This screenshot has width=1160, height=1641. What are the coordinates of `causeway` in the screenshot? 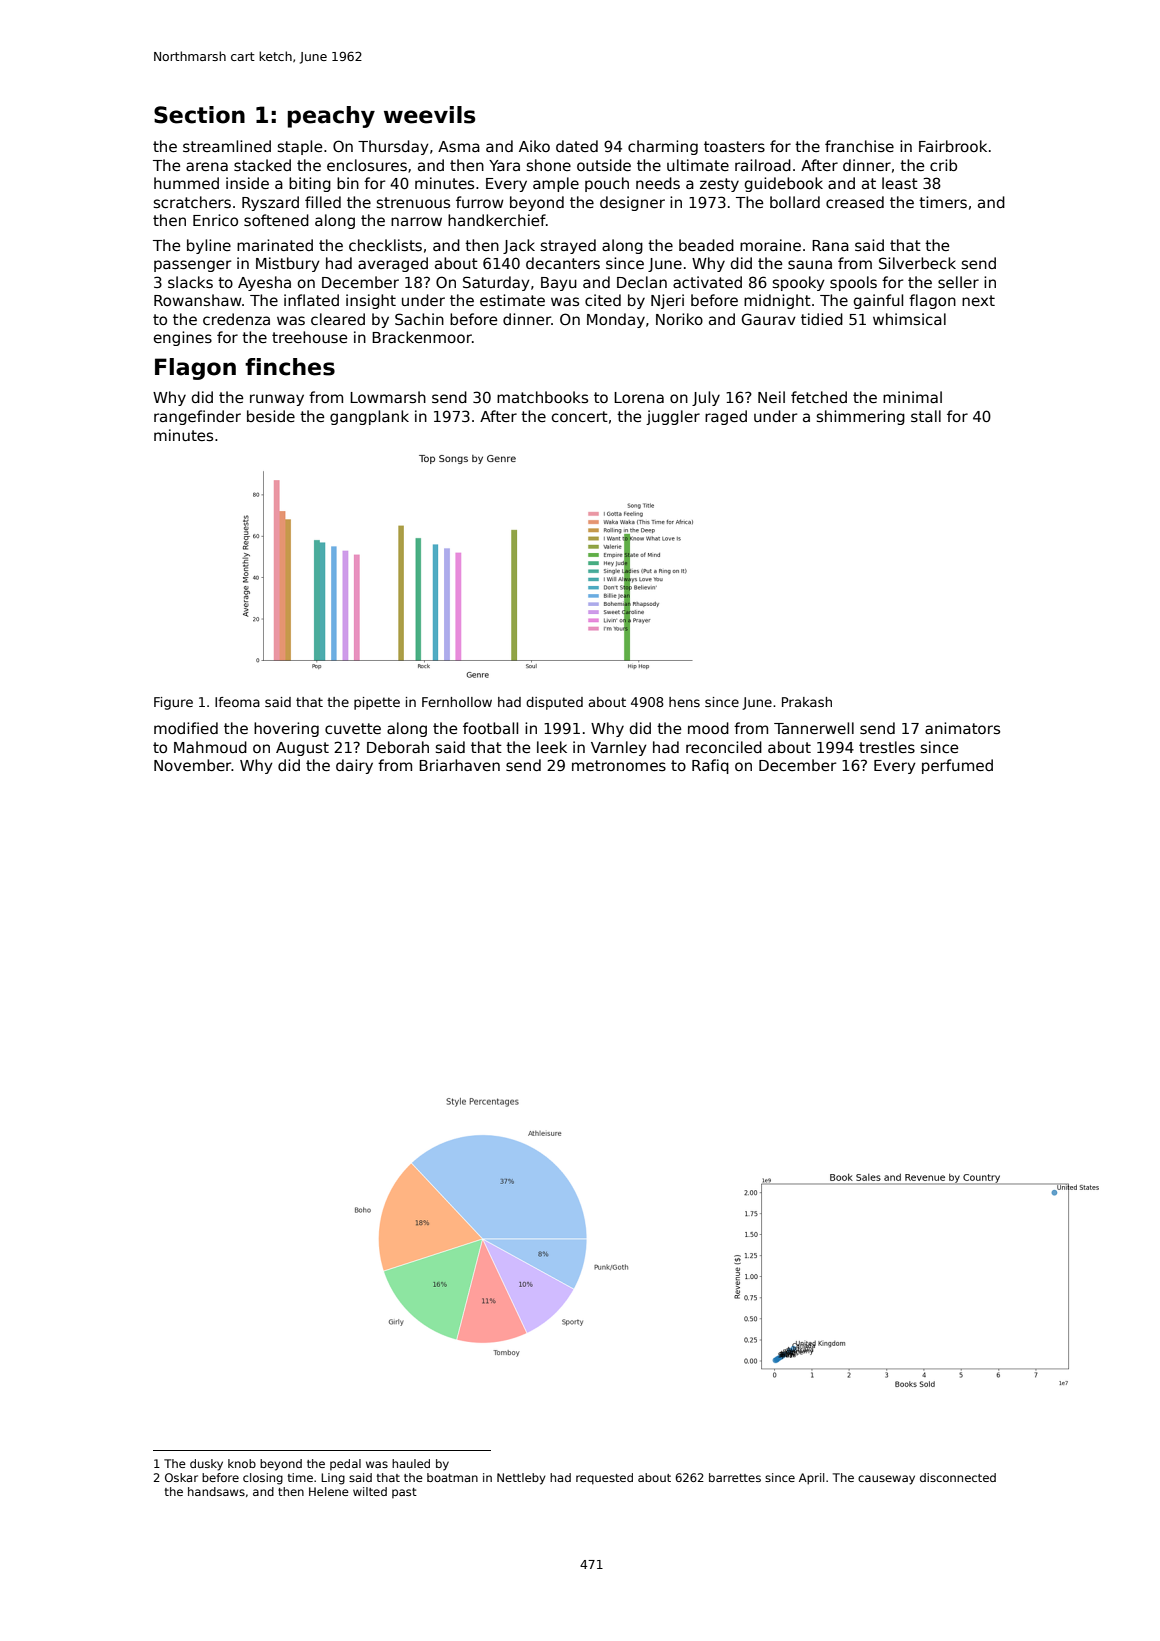 It's located at (886, 1480).
